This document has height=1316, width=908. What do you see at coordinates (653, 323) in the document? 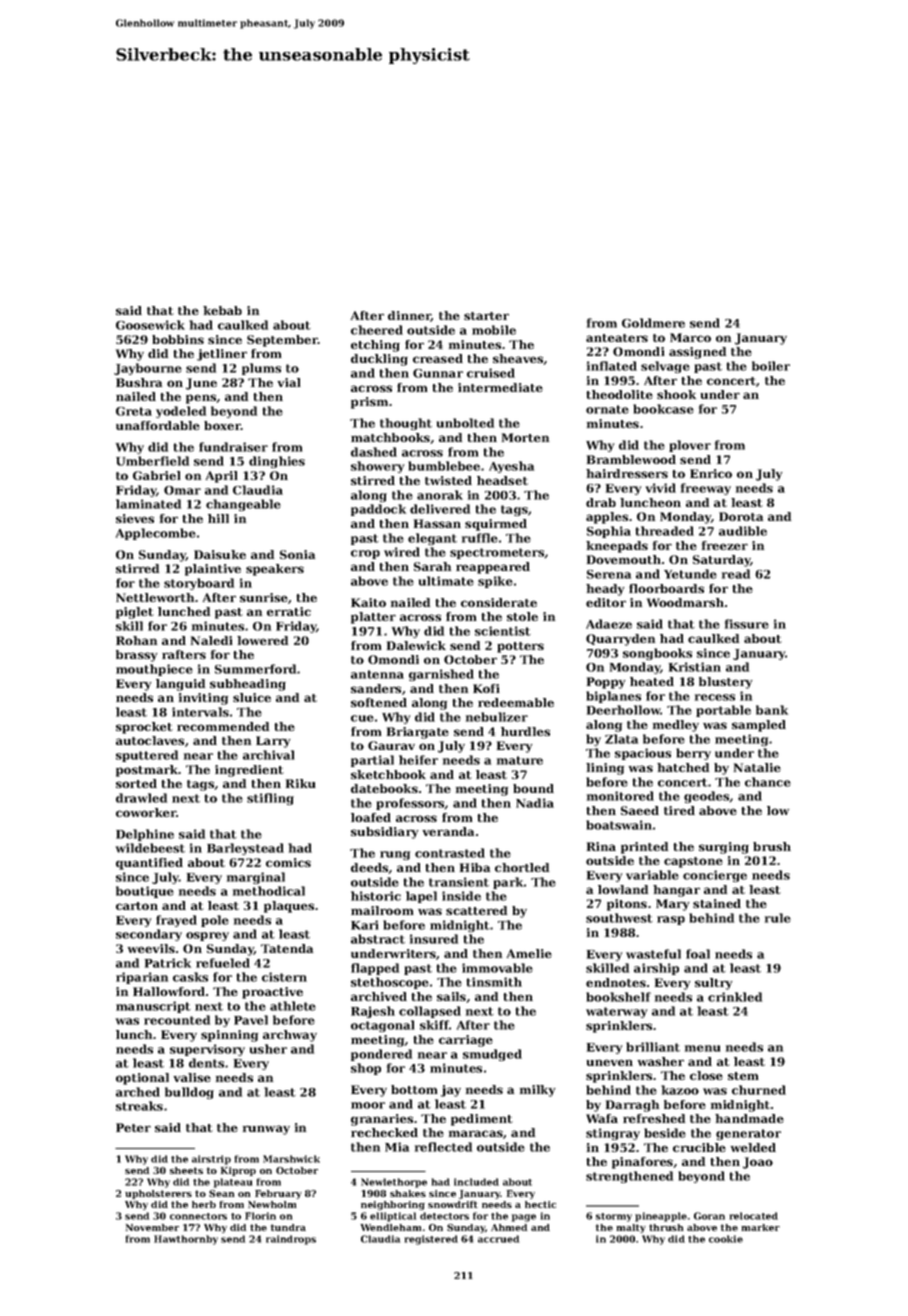
I see `Goldmere` at bounding box center [653, 323].
